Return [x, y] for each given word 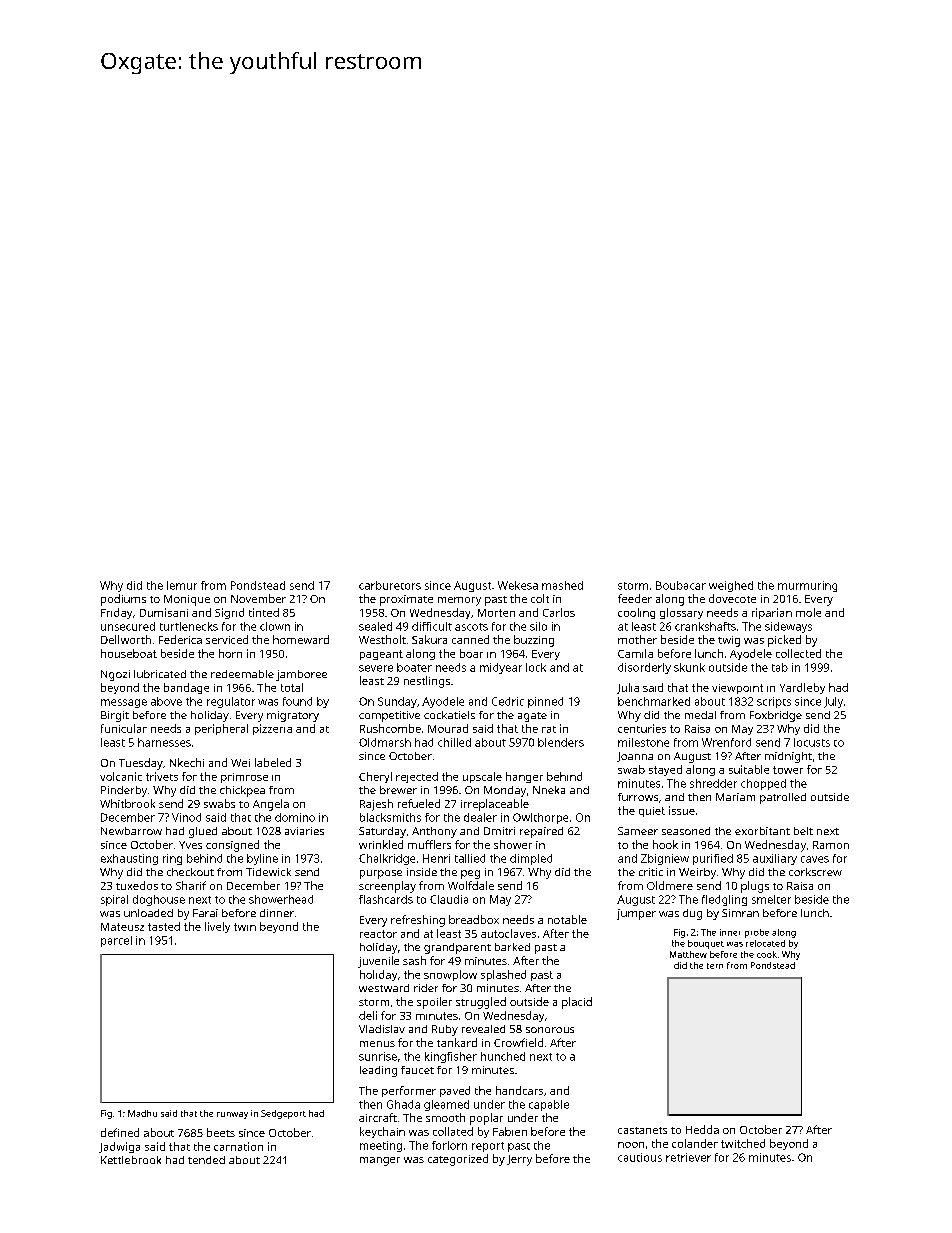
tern [715, 966]
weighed [731, 586]
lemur [182, 585]
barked [512, 947]
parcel [116, 941]
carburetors [390, 585]
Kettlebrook [131, 1160]
